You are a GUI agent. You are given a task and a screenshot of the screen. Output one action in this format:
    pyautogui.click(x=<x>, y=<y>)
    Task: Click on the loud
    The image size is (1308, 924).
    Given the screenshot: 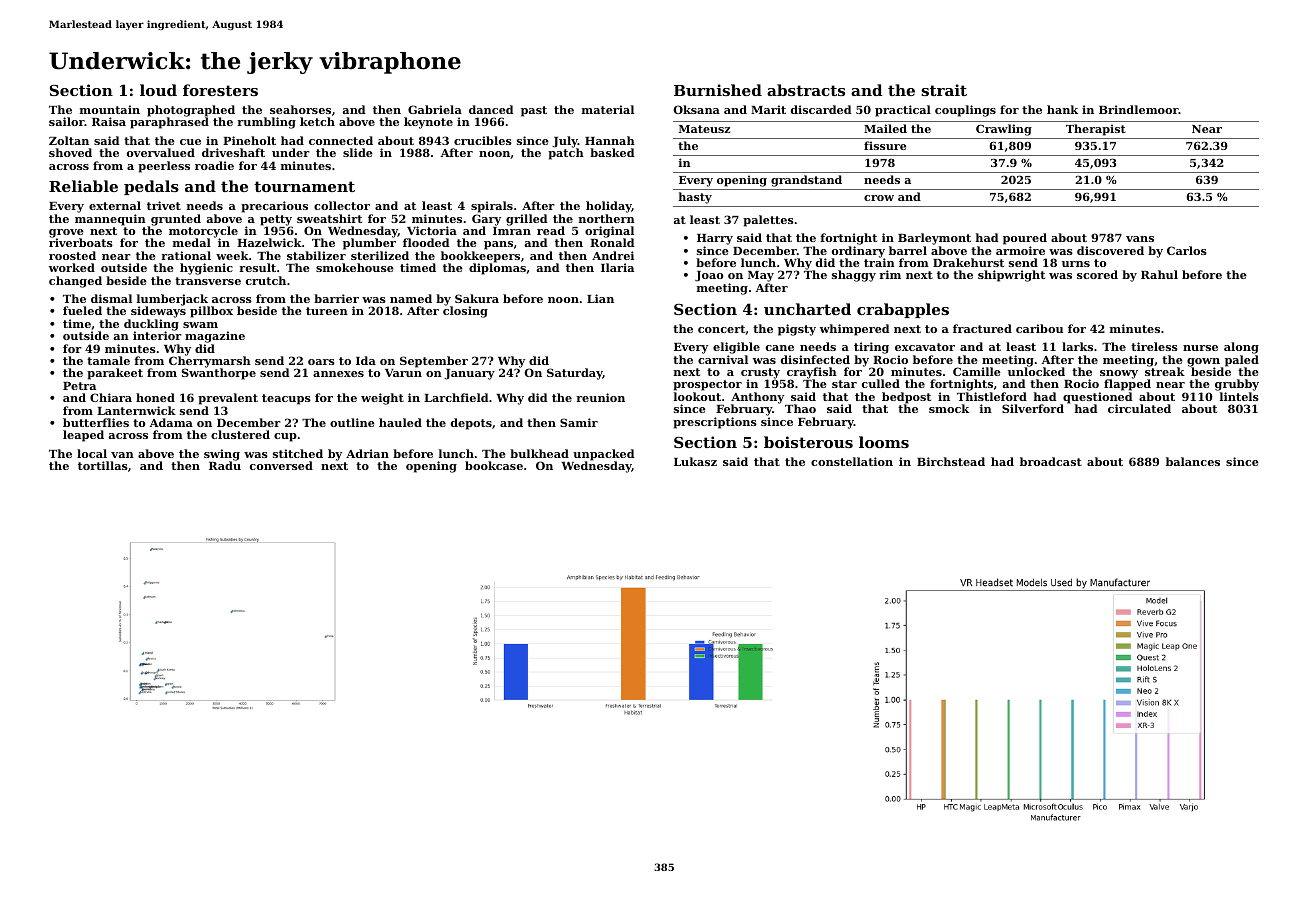 What is the action you would take?
    pyautogui.click(x=158, y=90)
